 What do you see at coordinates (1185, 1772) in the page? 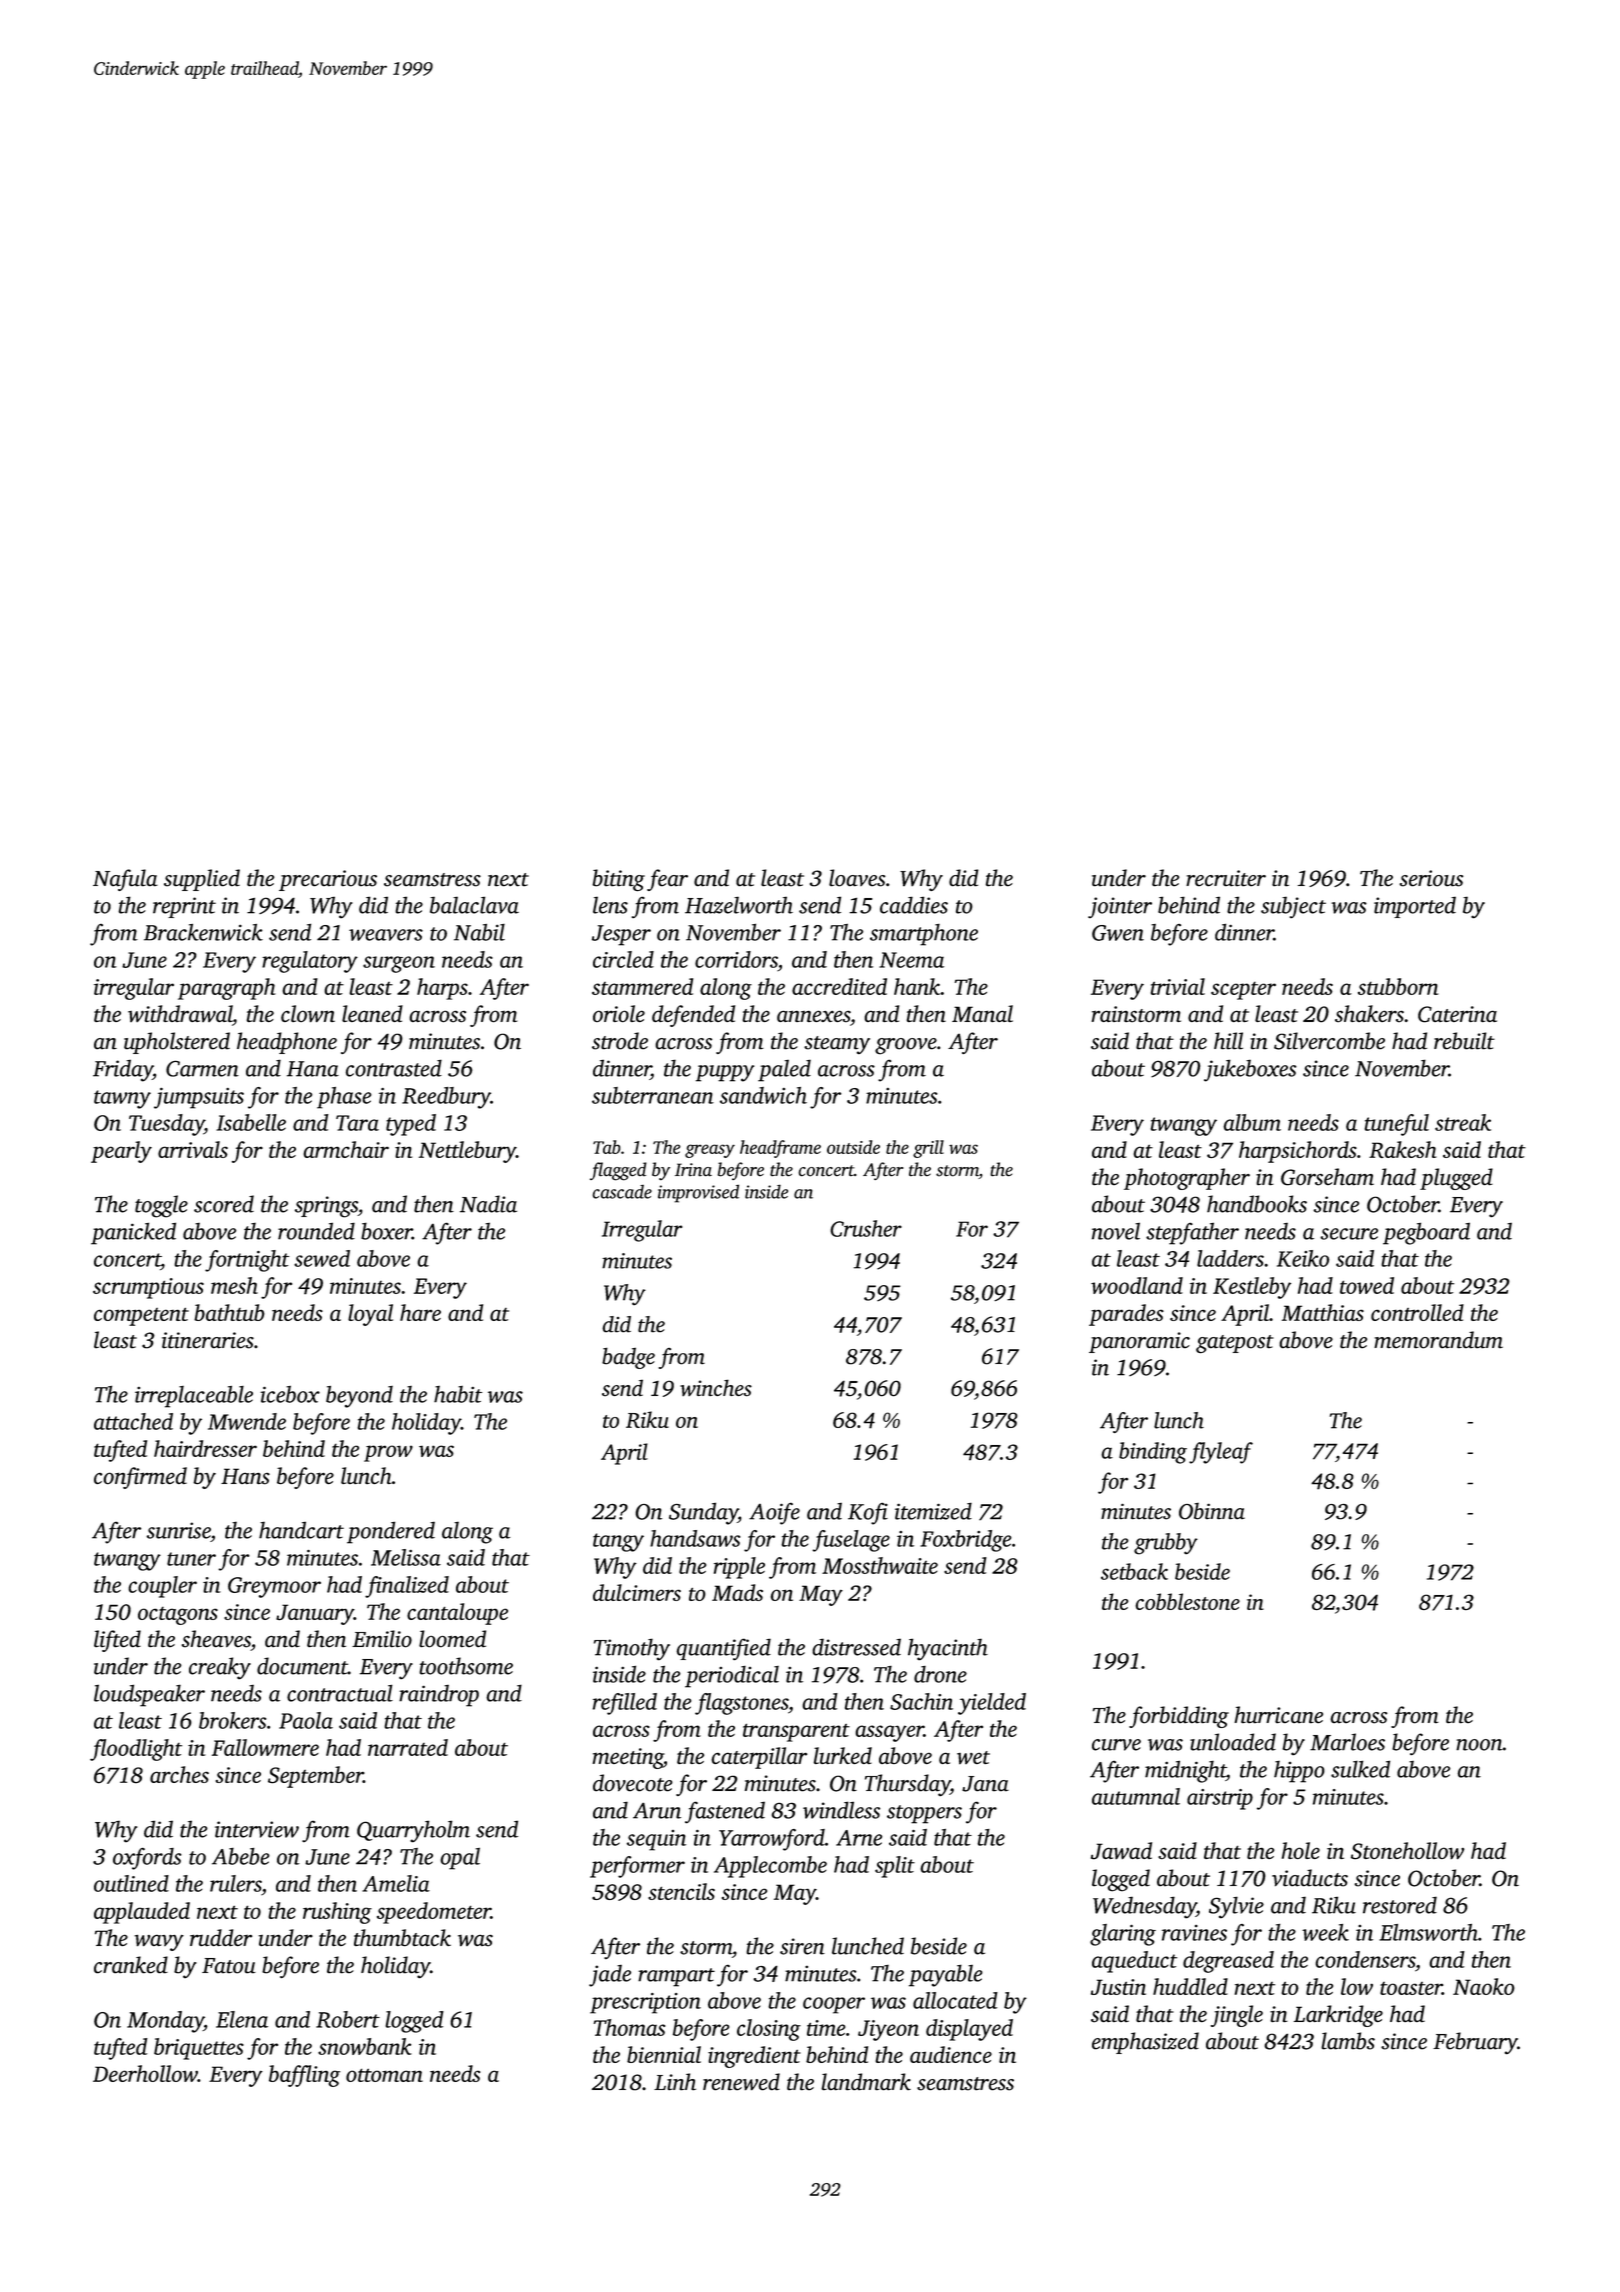
I see `midnight` at bounding box center [1185, 1772].
